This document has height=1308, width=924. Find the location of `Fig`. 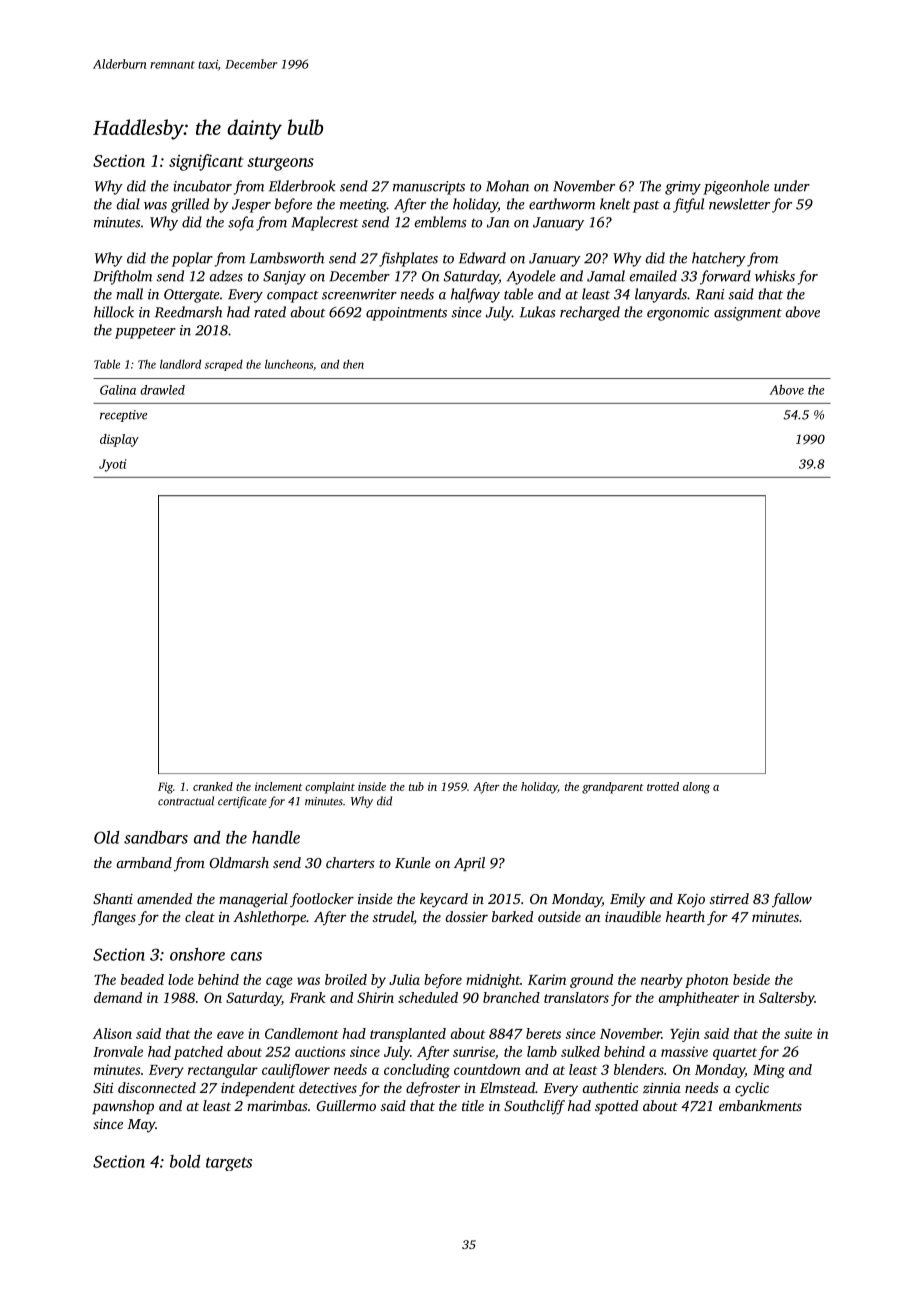

Fig is located at coordinates (165, 788).
